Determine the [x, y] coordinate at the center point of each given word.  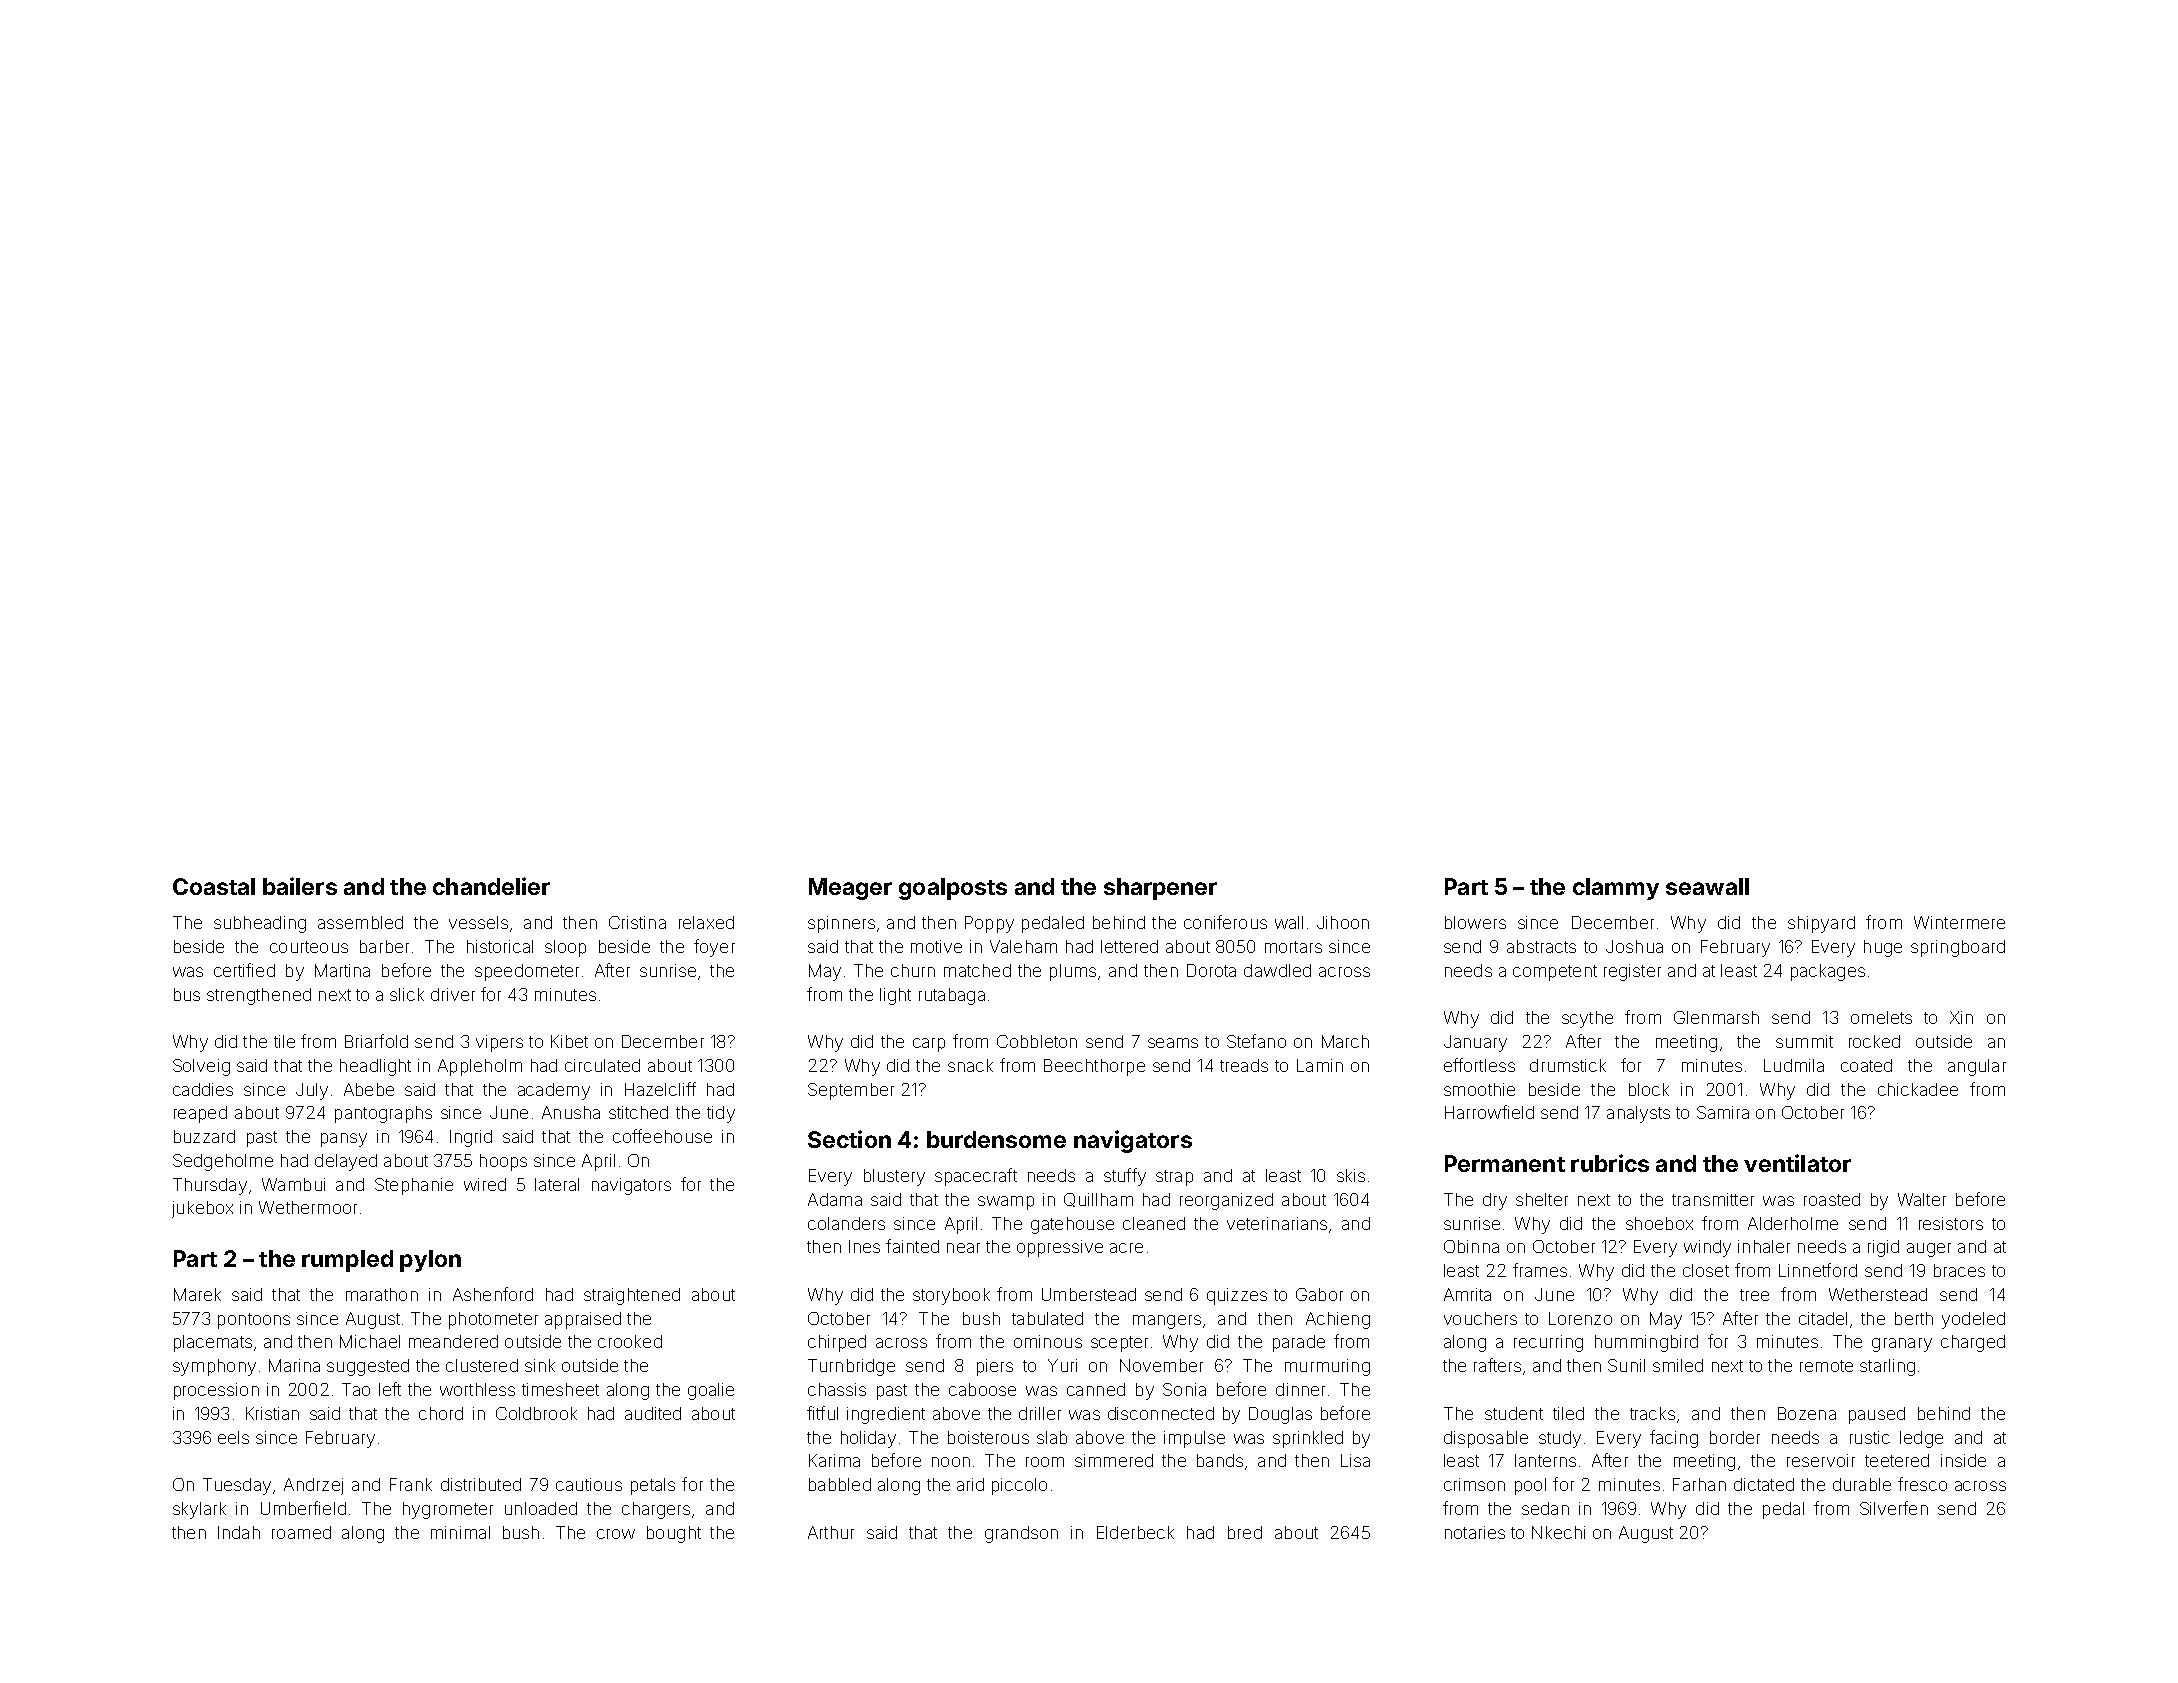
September [851, 1091]
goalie [711, 1391]
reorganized [1226, 1201]
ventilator [1797, 1163]
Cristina [637, 922]
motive [936, 946]
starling [1887, 1367]
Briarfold [376, 1041]
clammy [1616, 889]
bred [1245, 1532]
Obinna [1471, 1246]
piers [995, 1367]
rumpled [347, 1261]
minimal [460, 1532]
